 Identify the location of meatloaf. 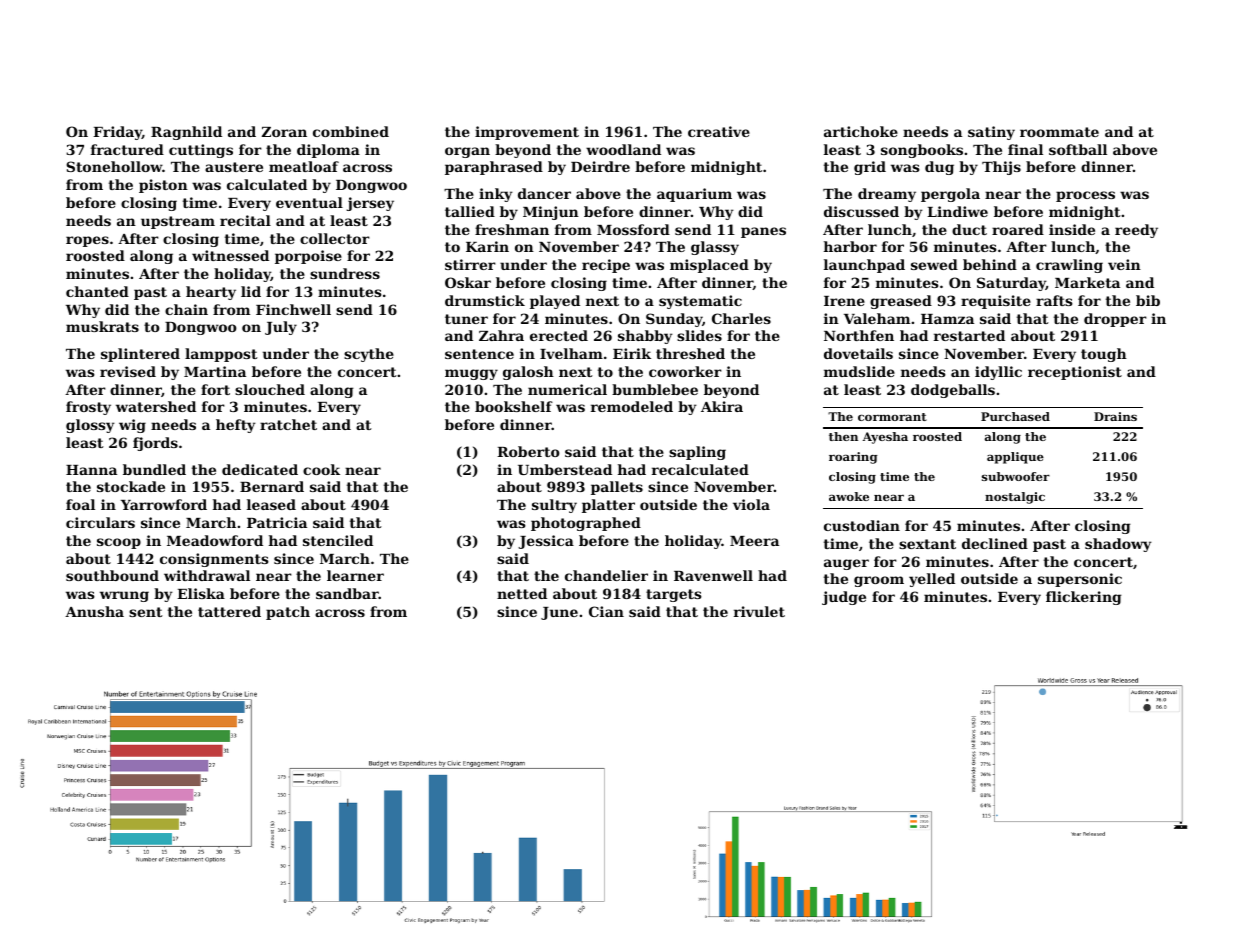
(304, 166).
